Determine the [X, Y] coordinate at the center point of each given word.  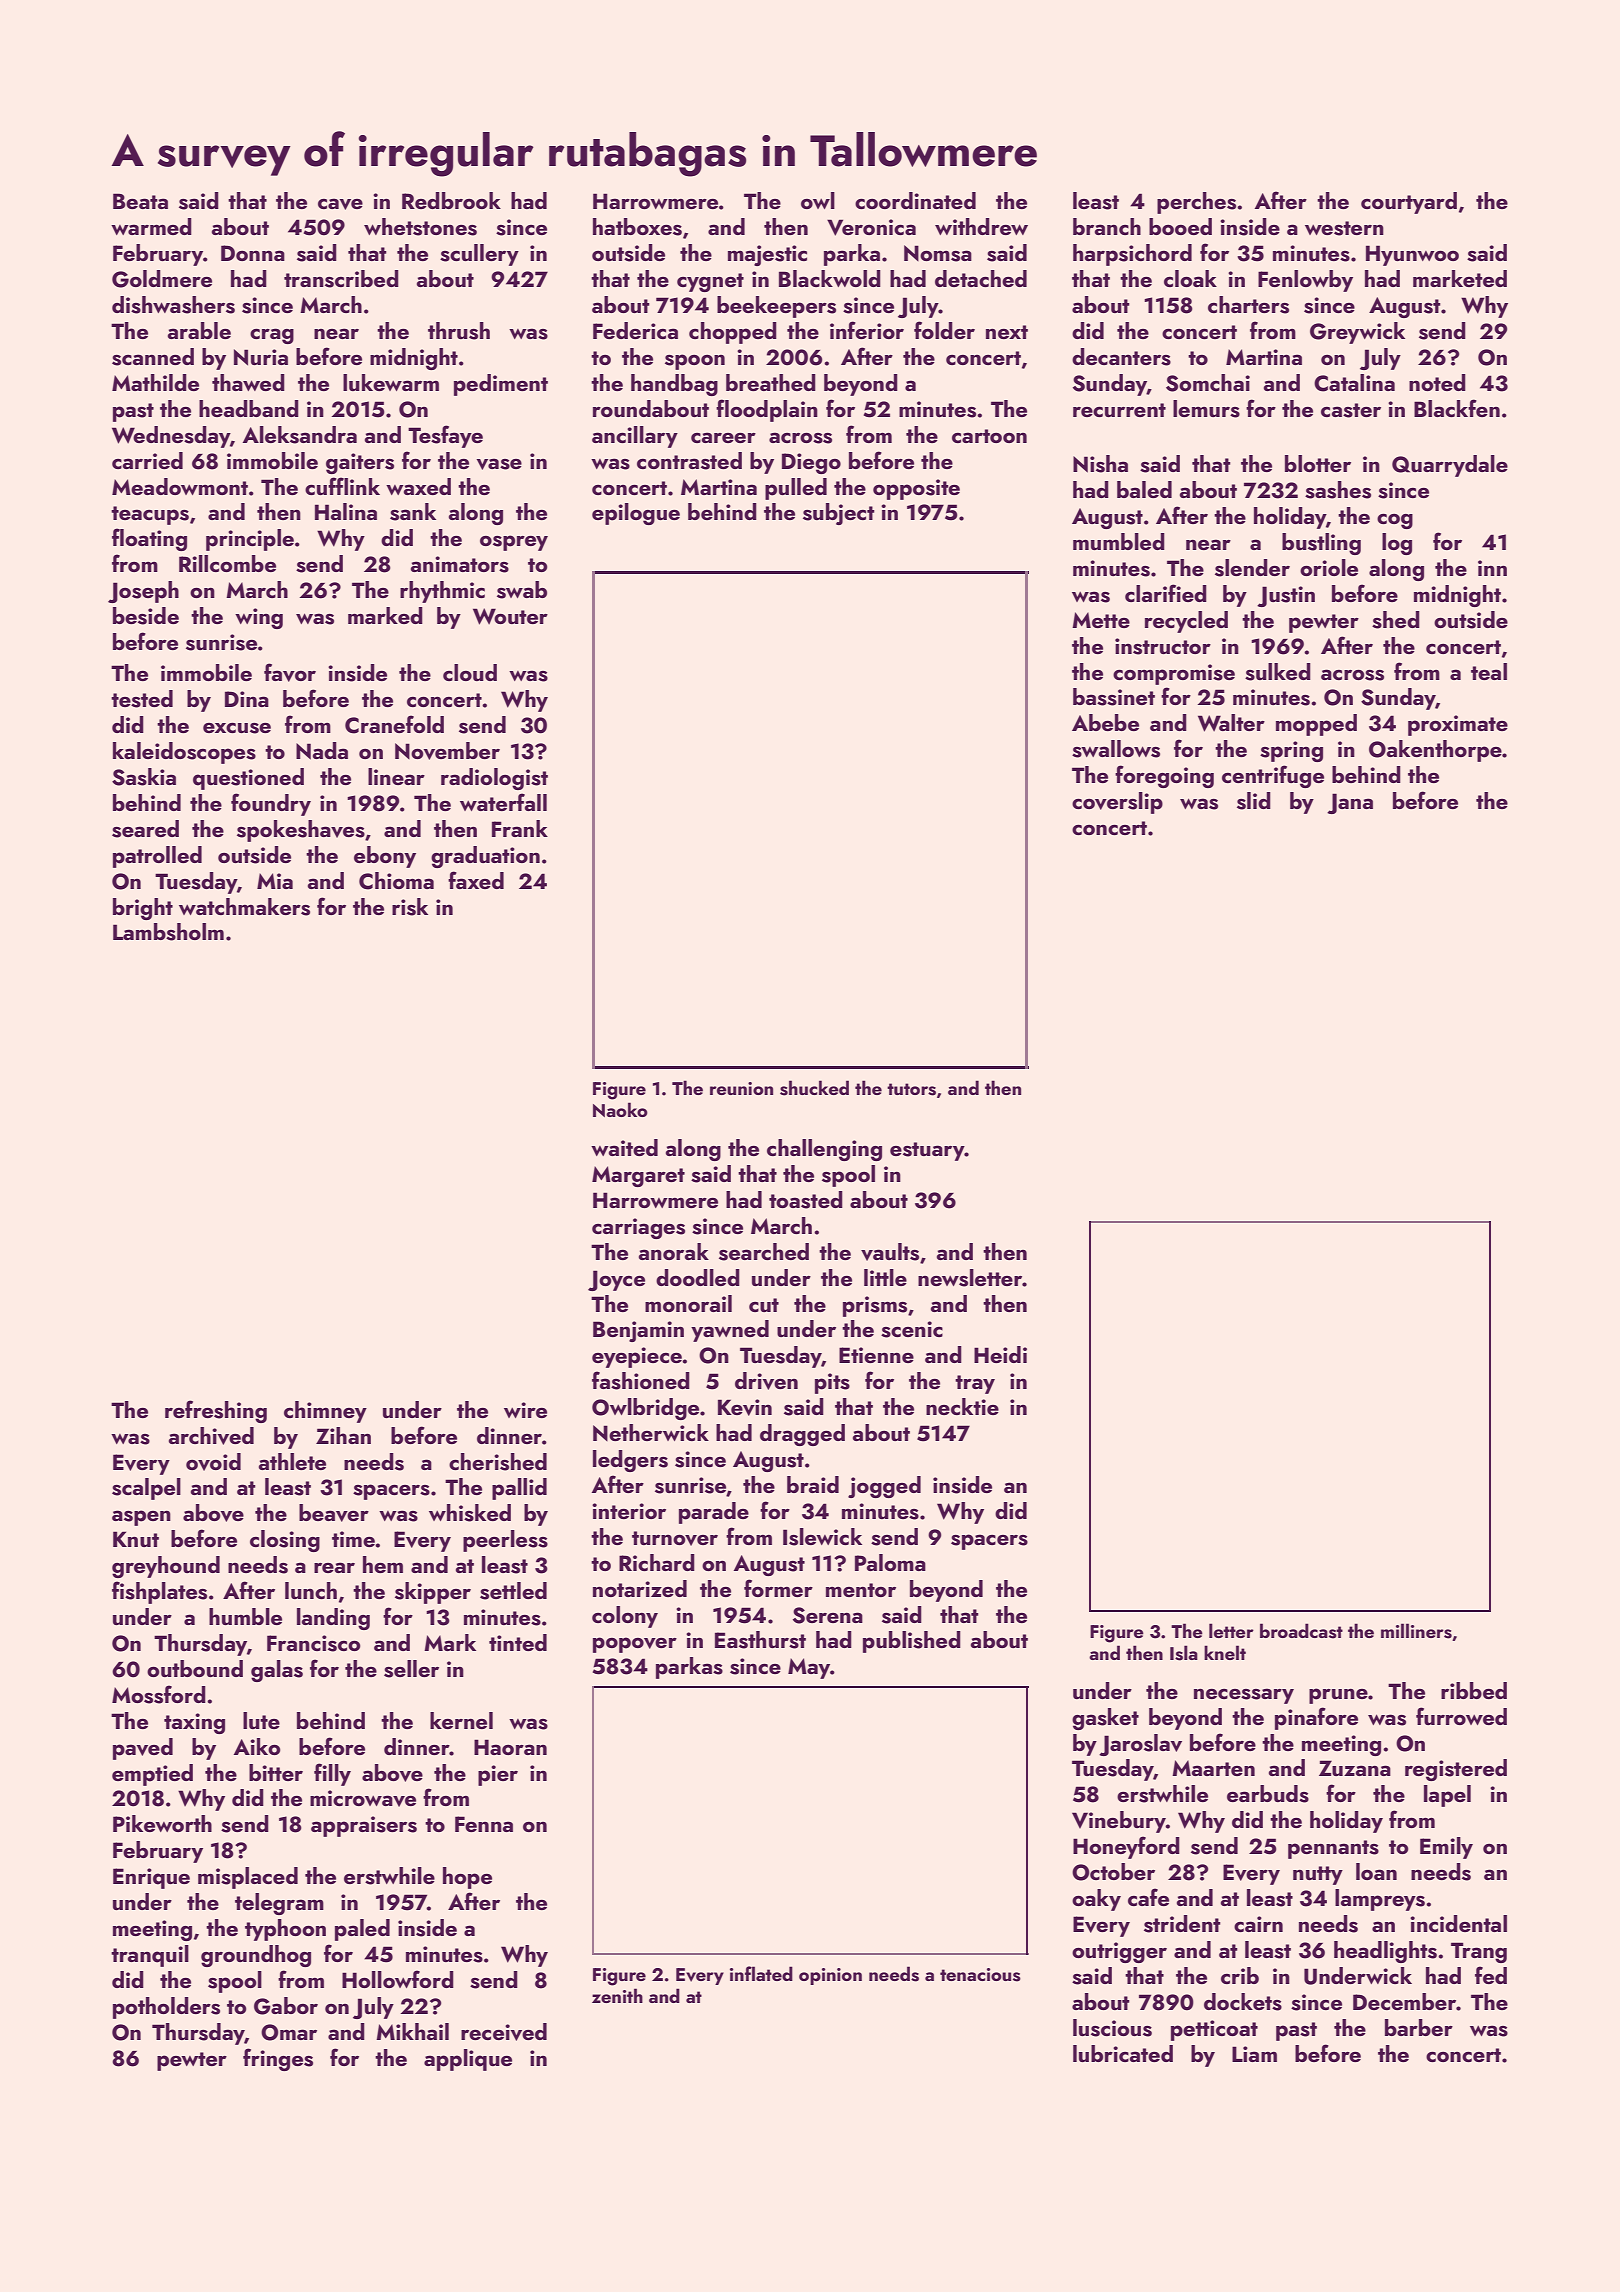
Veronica [871, 227]
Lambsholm [168, 932]
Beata [140, 201]
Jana [1350, 803]
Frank [520, 828]
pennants [1333, 1849]
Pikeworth [162, 1823]
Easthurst [760, 1640]
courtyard [1409, 203]
